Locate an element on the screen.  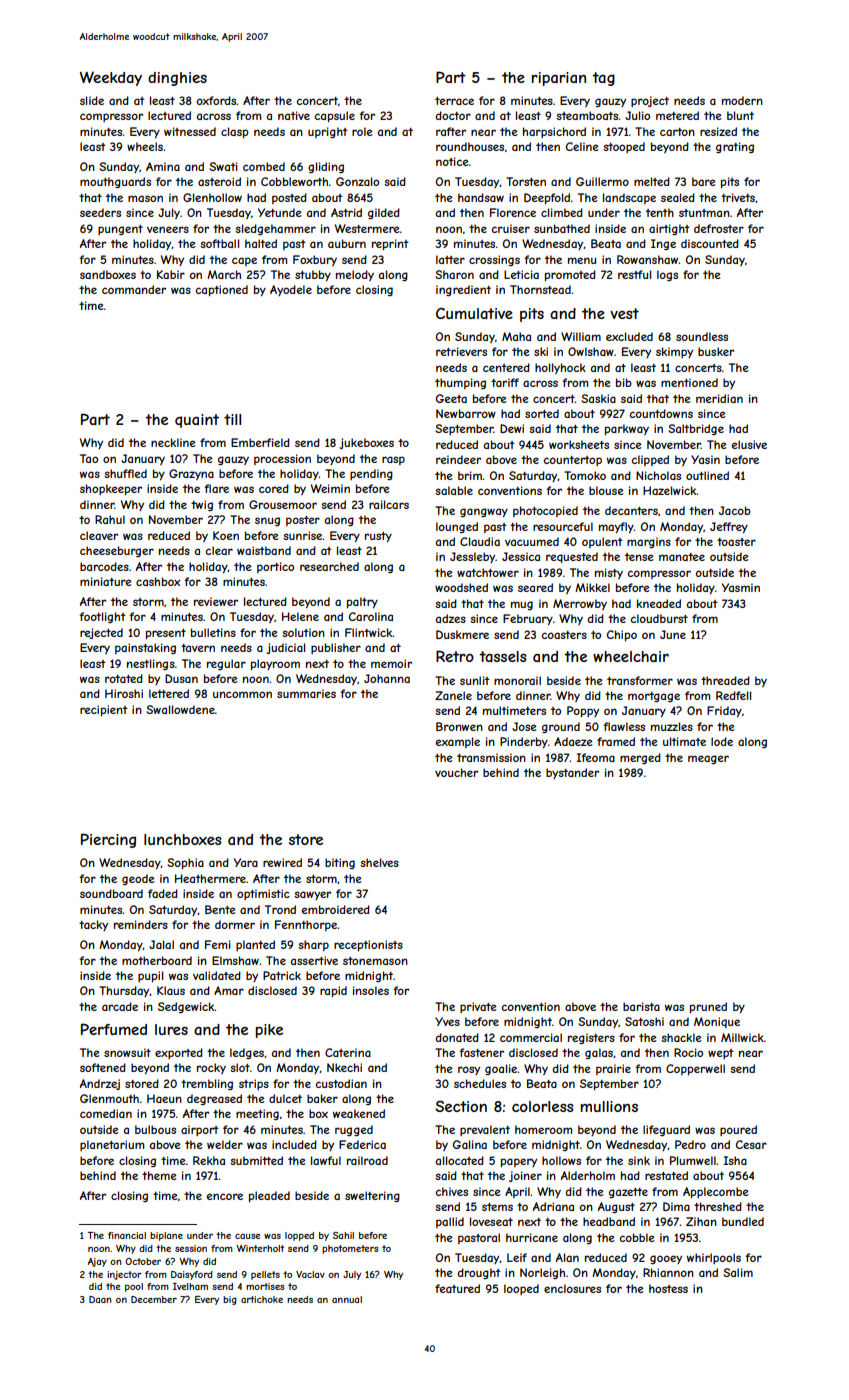
judicial is located at coordinates (285, 648).
